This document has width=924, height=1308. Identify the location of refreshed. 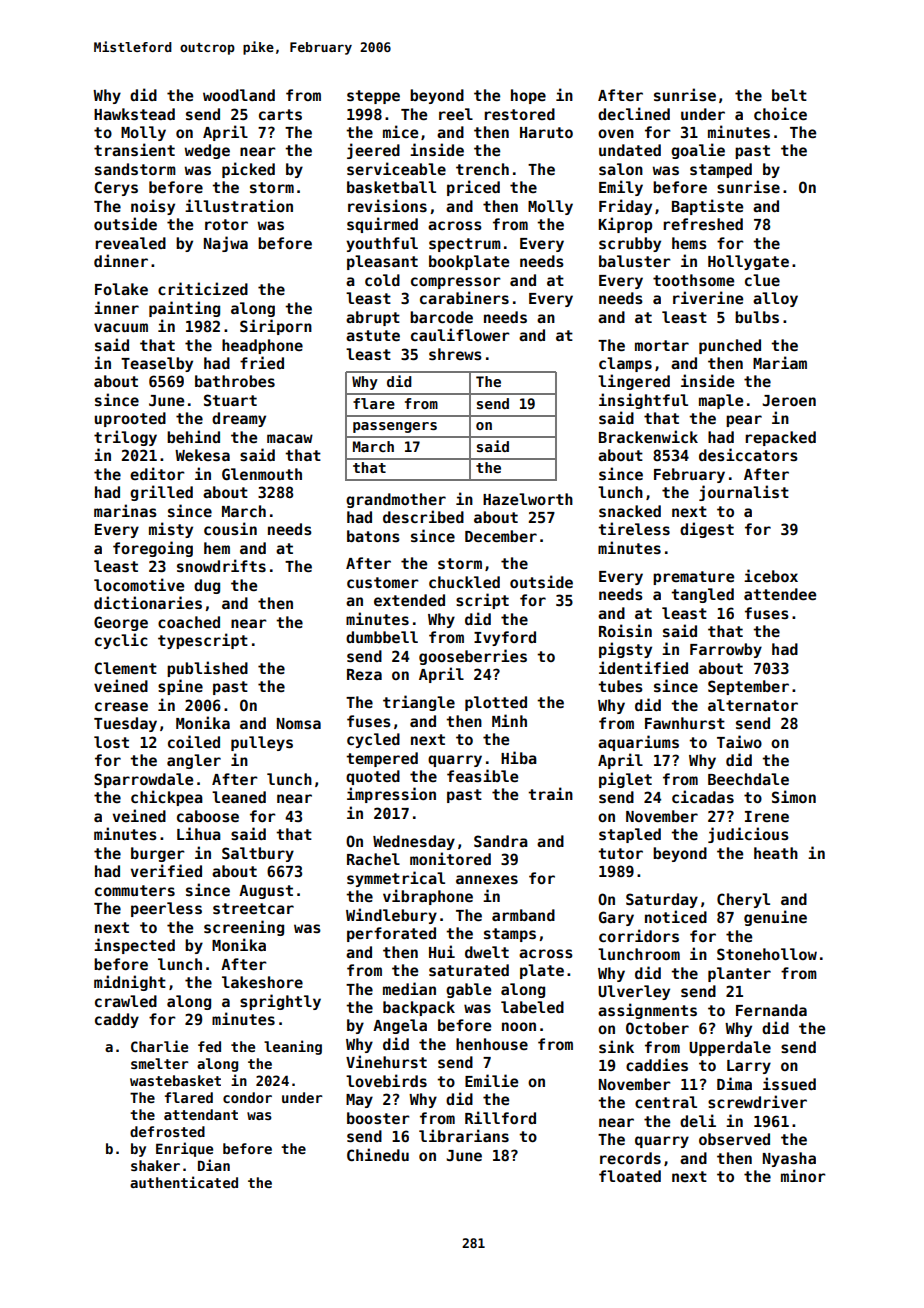
(703, 224).
